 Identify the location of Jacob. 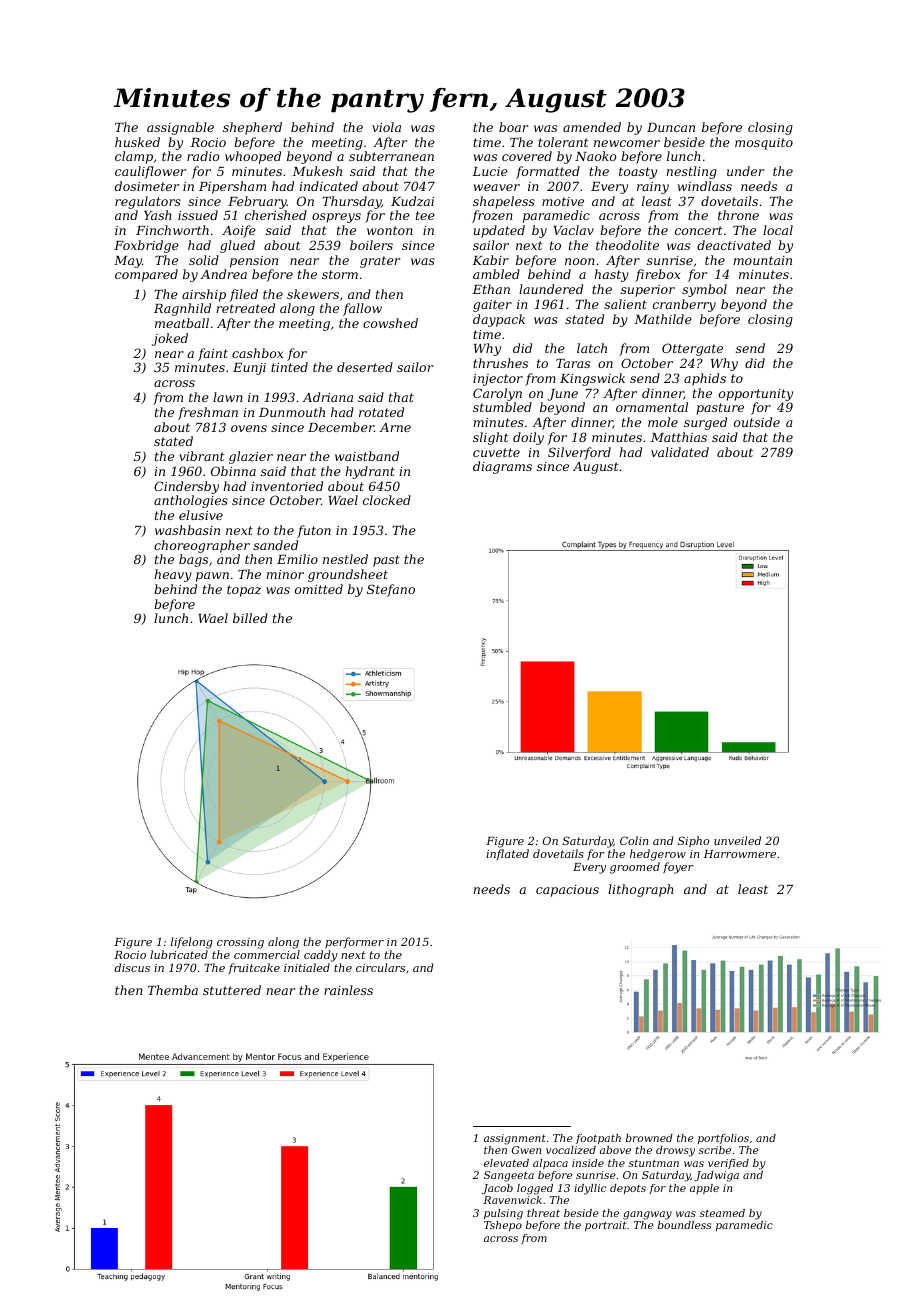
(497, 1189).
